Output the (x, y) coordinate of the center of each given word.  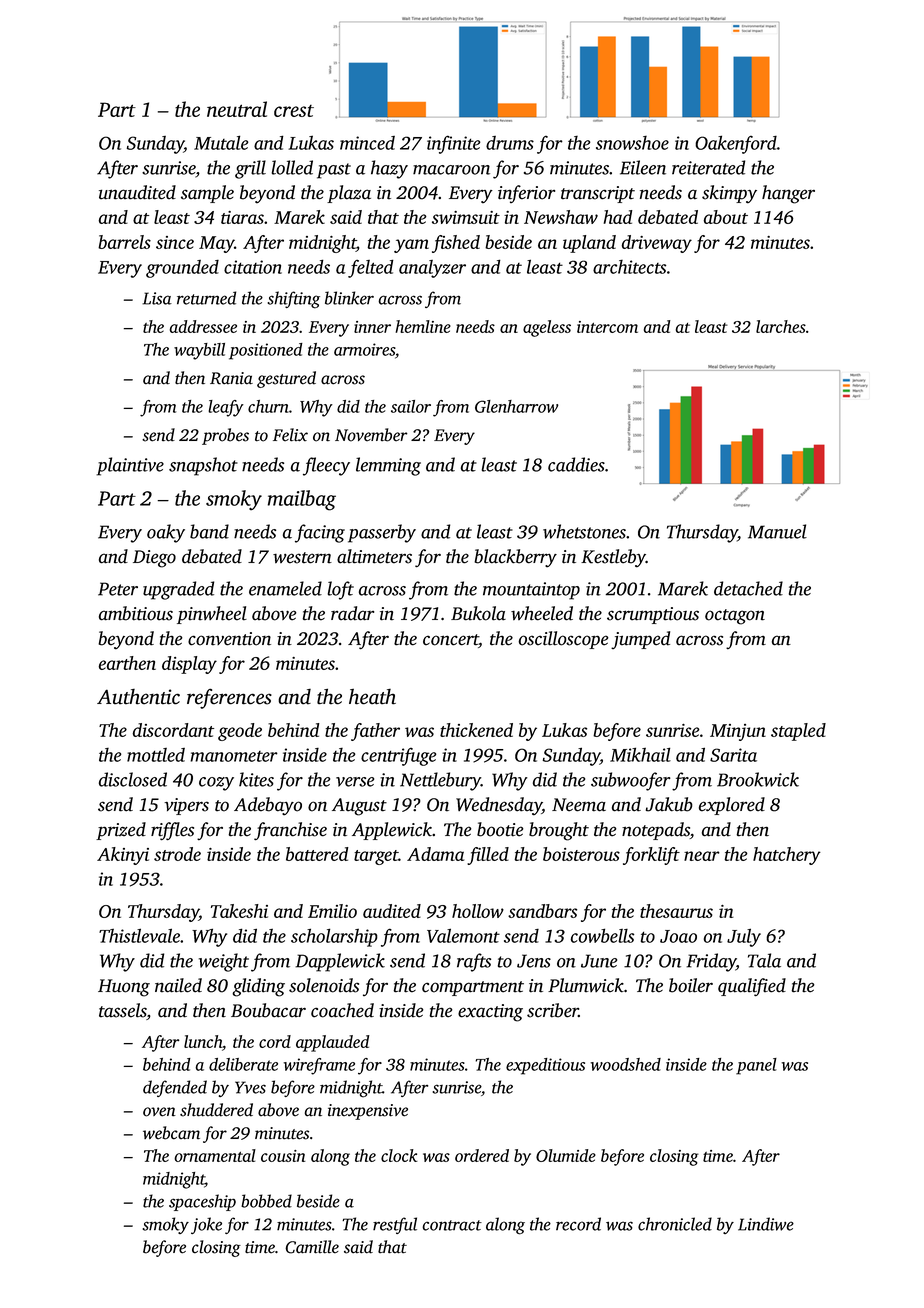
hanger (788, 194)
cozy (216, 784)
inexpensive (368, 1112)
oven (159, 1112)
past (334, 171)
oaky (166, 533)
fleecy (326, 466)
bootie (500, 829)
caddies (576, 464)
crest (294, 111)
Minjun (738, 732)
